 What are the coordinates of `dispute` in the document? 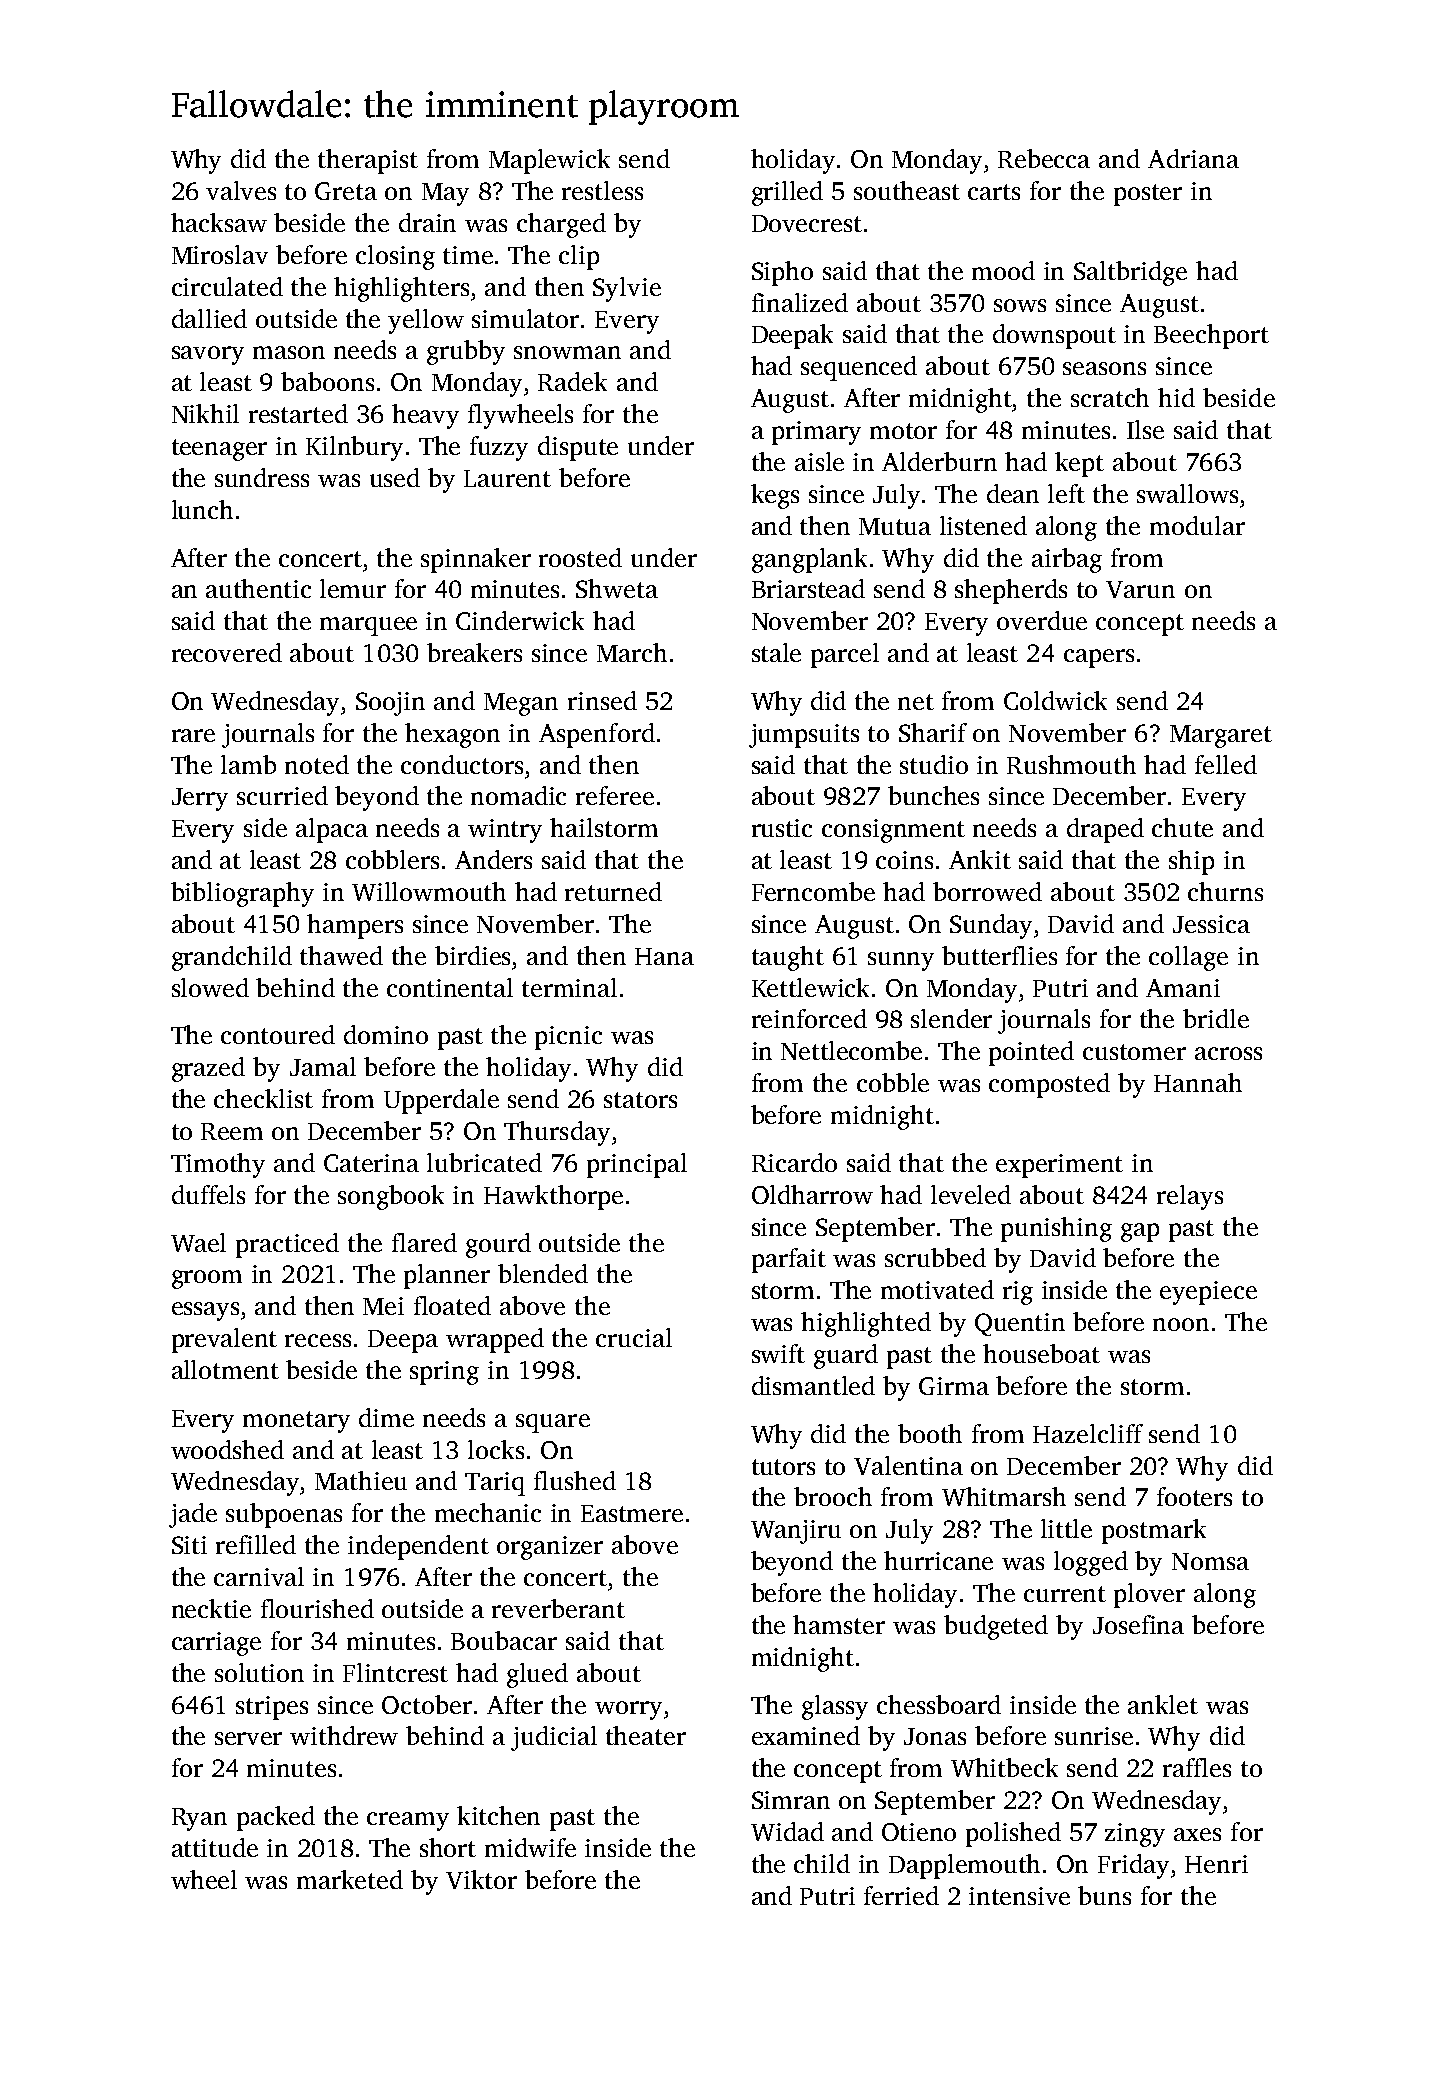 It's located at (578, 448).
